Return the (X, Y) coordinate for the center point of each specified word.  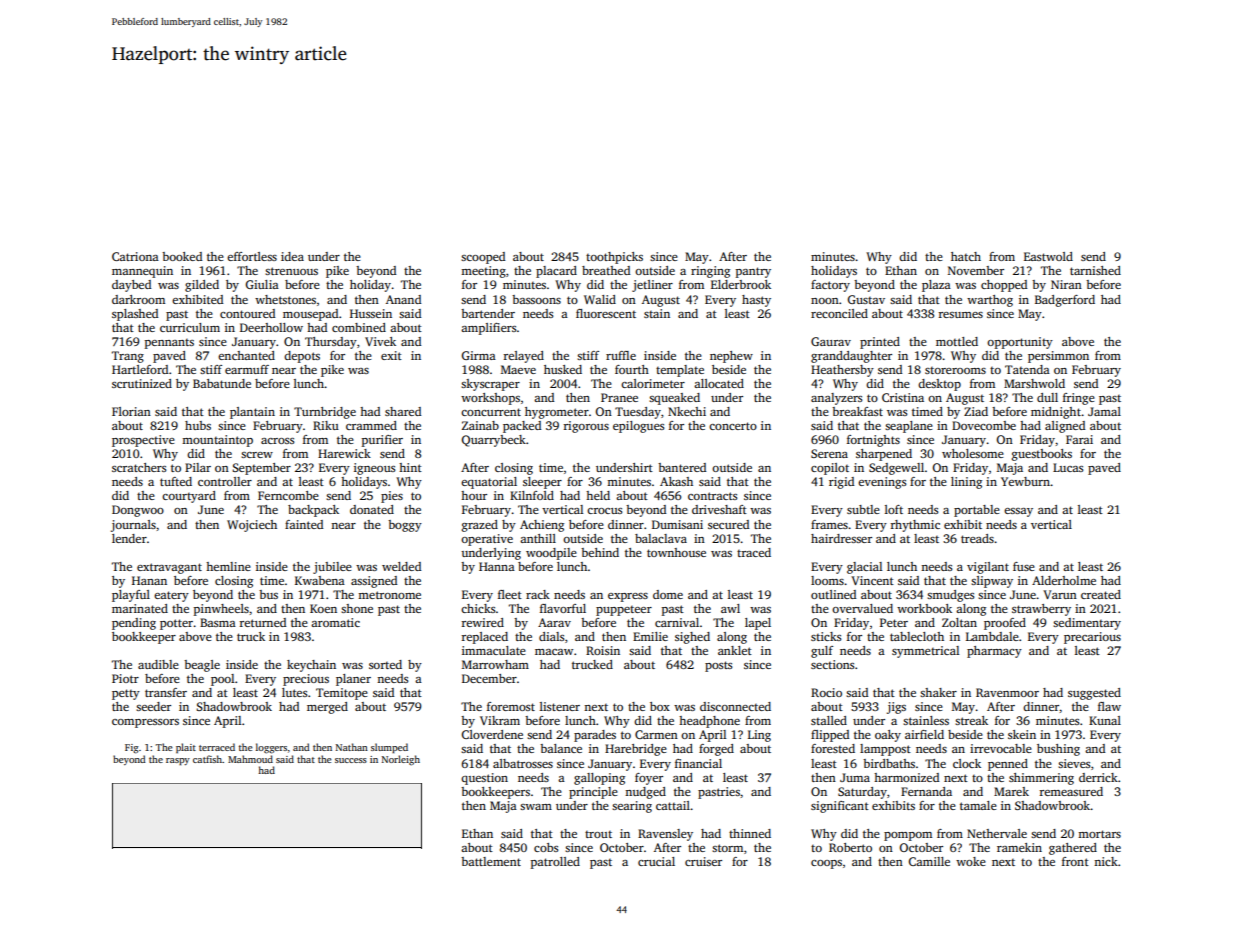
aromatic (335, 622)
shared (403, 411)
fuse (1024, 566)
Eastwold (1048, 256)
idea (292, 256)
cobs (546, 847)
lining (966, 483)
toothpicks (614, 258)
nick (1106, 861)
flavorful (563, 608)
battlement (491, 861)
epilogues (638, 427)
